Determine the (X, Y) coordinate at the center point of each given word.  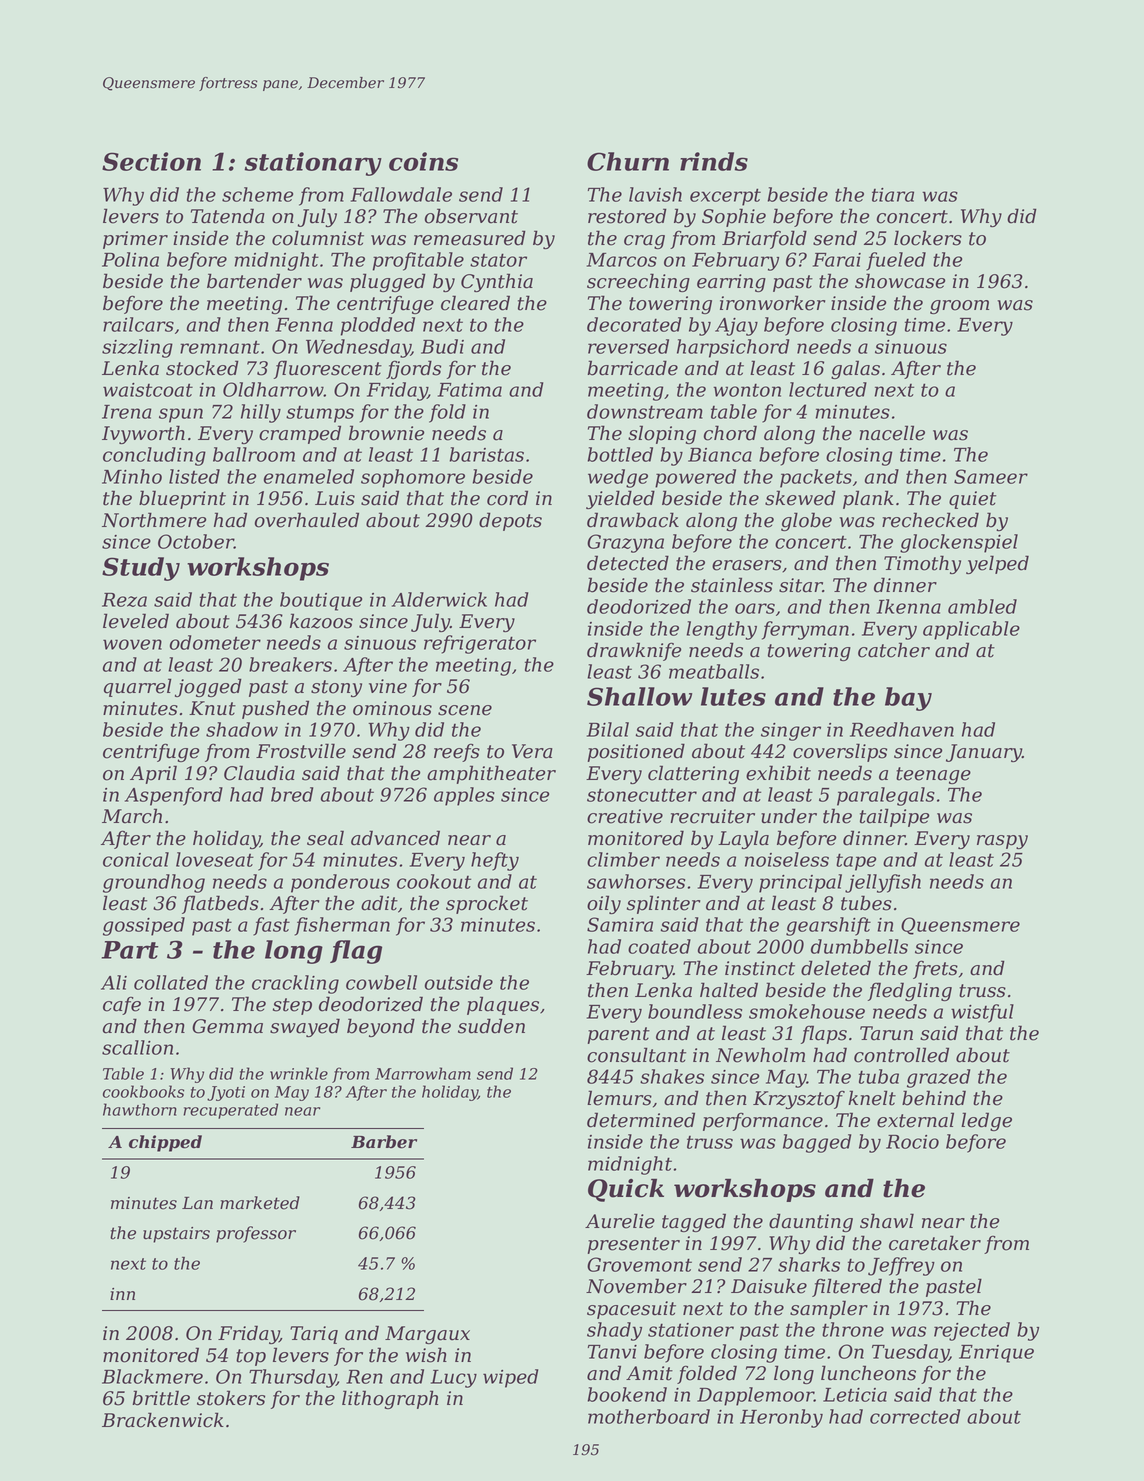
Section (151, 161)
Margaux (427, 1335)
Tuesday (910, 1353)
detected (628, 563)
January (984, 753)
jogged (208, 687)
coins (423, 161)
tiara (893, 195)
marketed (260, 1203)
